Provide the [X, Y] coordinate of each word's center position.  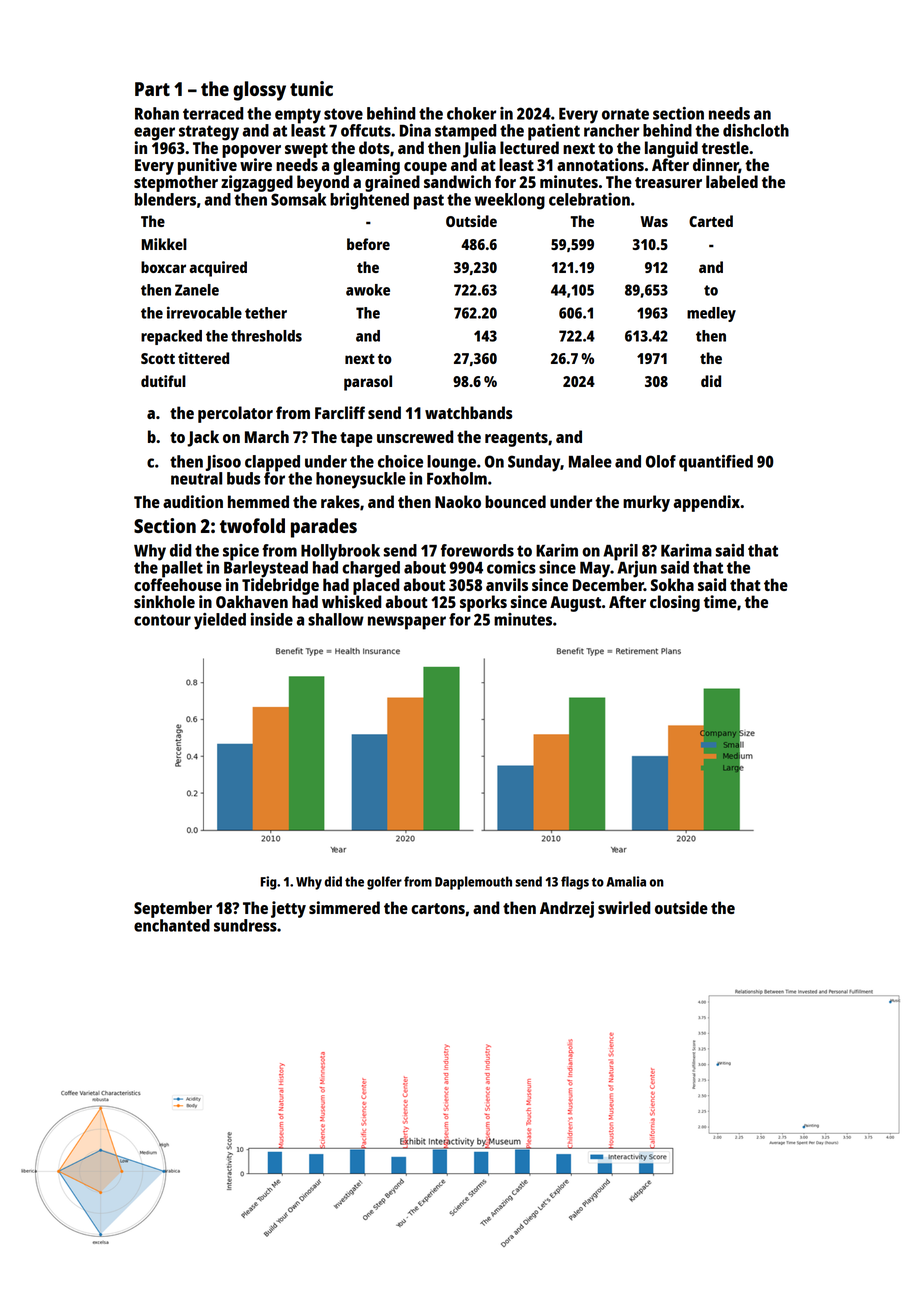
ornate [625, 114]
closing [675, 603]
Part [152, 89]
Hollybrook [340, 552]
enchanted [172, 925]
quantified [716, 463]
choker [471, 113]
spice [241, 552]
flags [575, 883]
